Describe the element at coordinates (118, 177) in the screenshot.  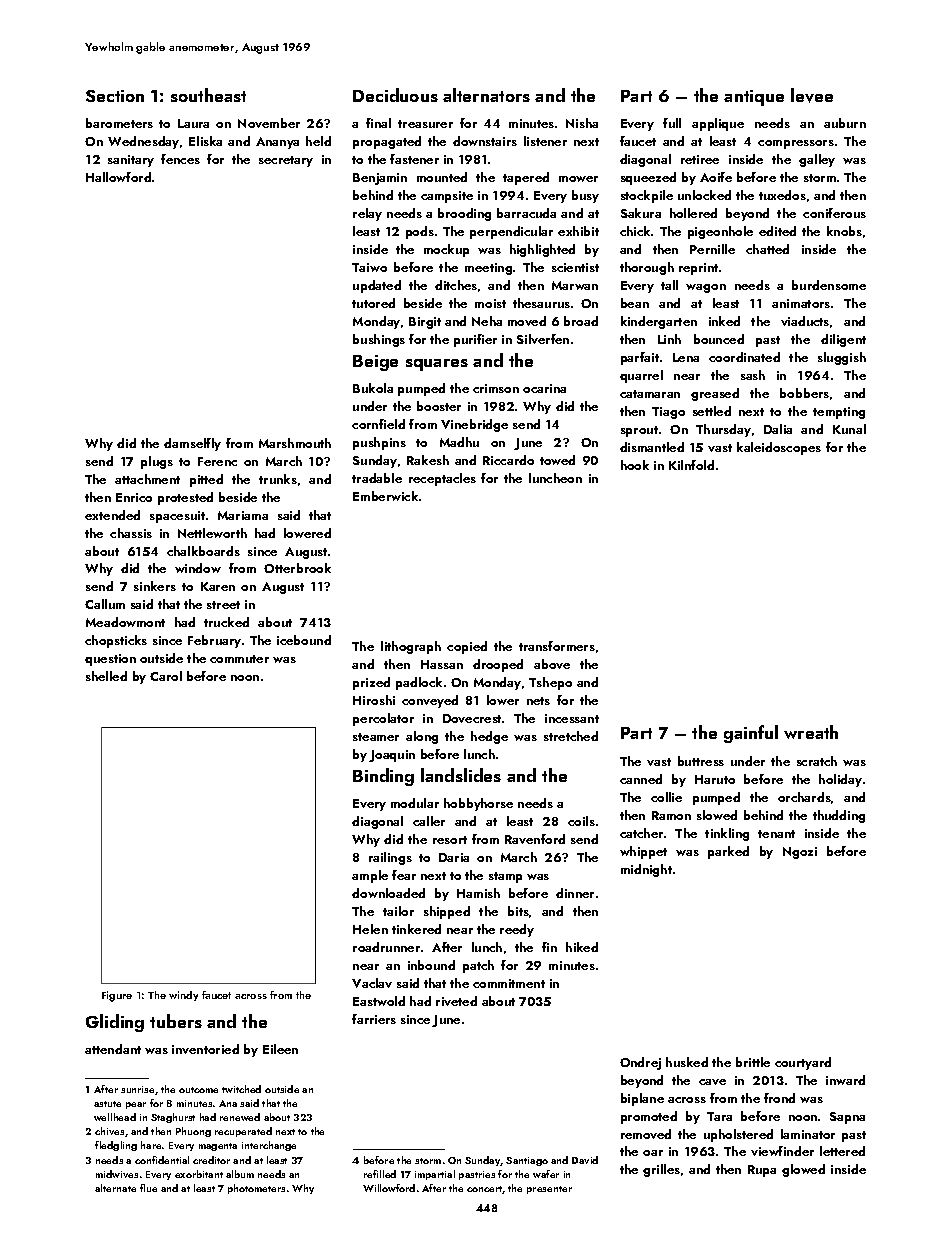
I see `Hallowford` at that location.
